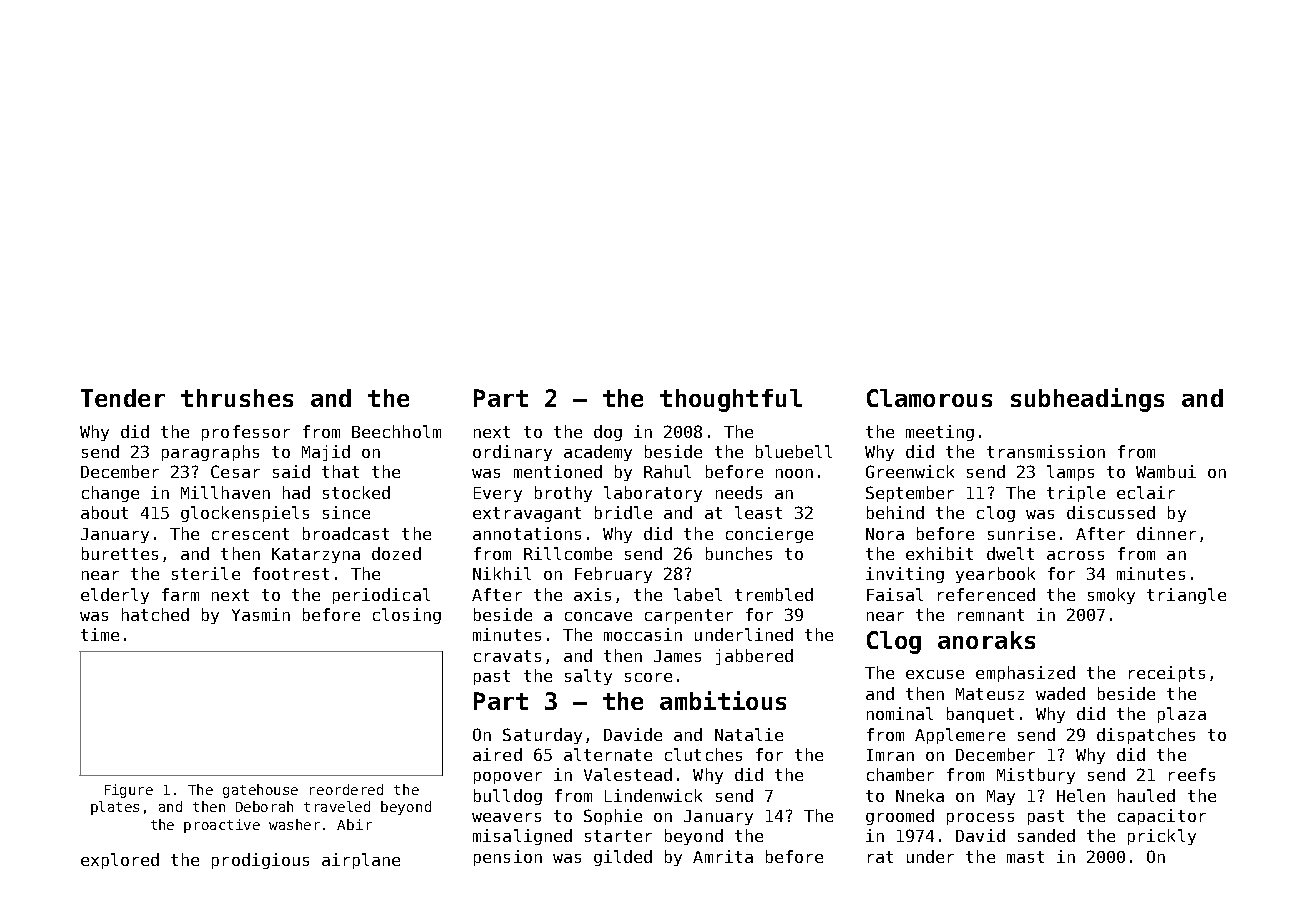  What do you see at coordinates (588, 677) in the image?
I see `salty` at bounding box center [588, 677].
